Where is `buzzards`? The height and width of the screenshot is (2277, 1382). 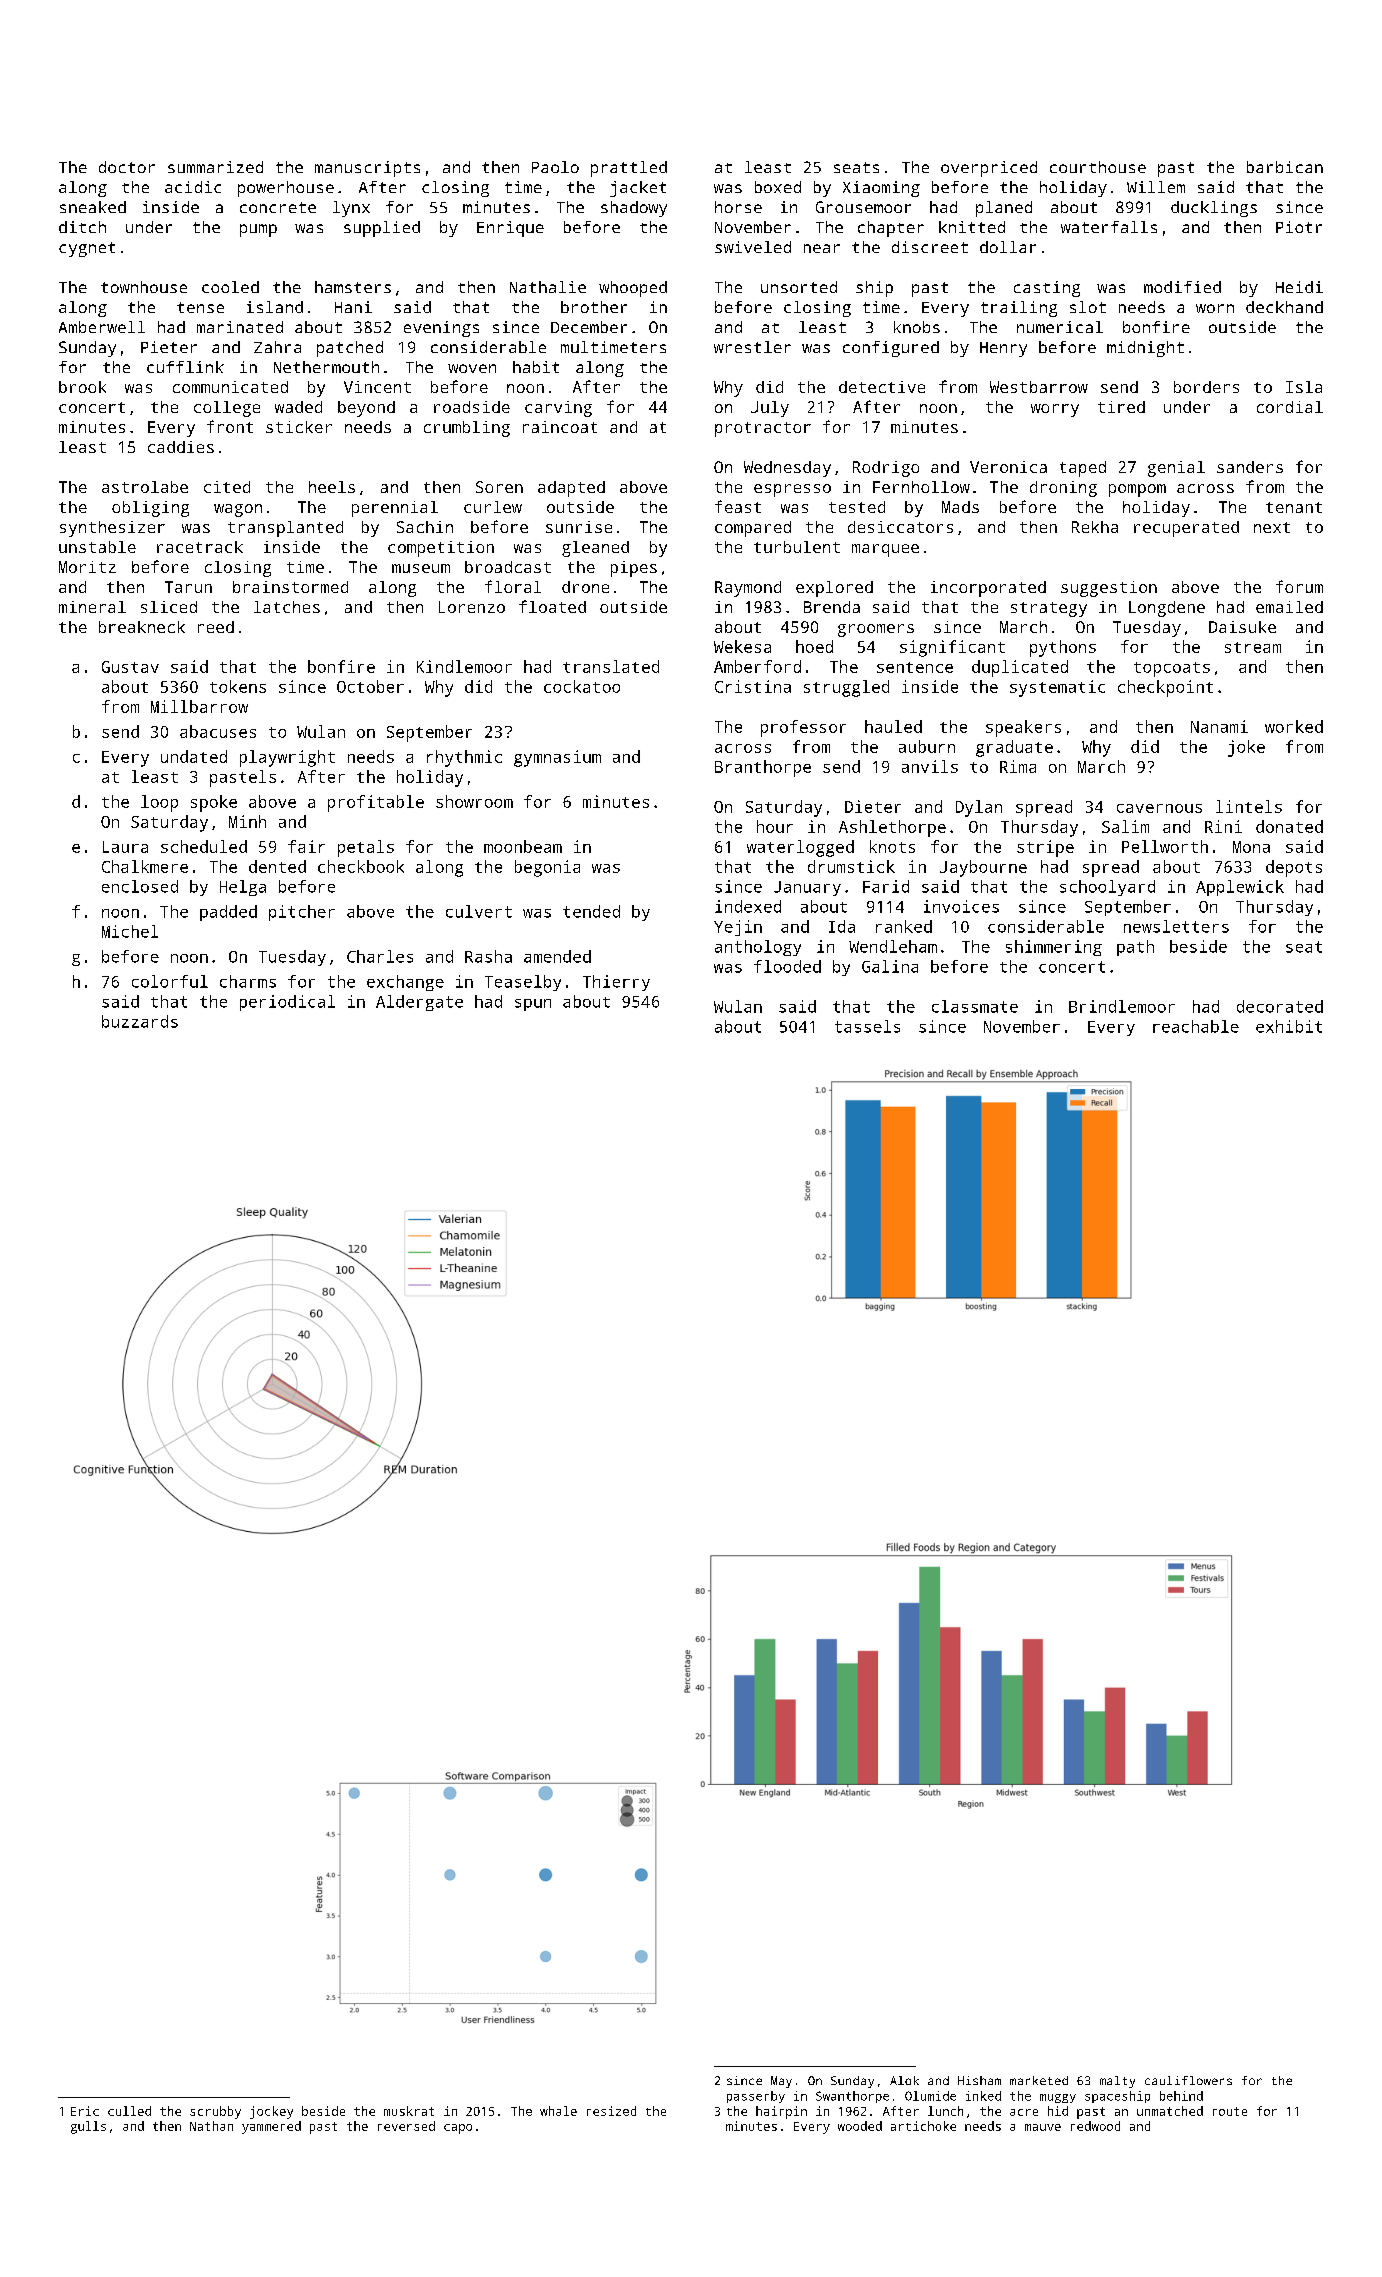 buzzards is located at coordinates (140, 1021).
